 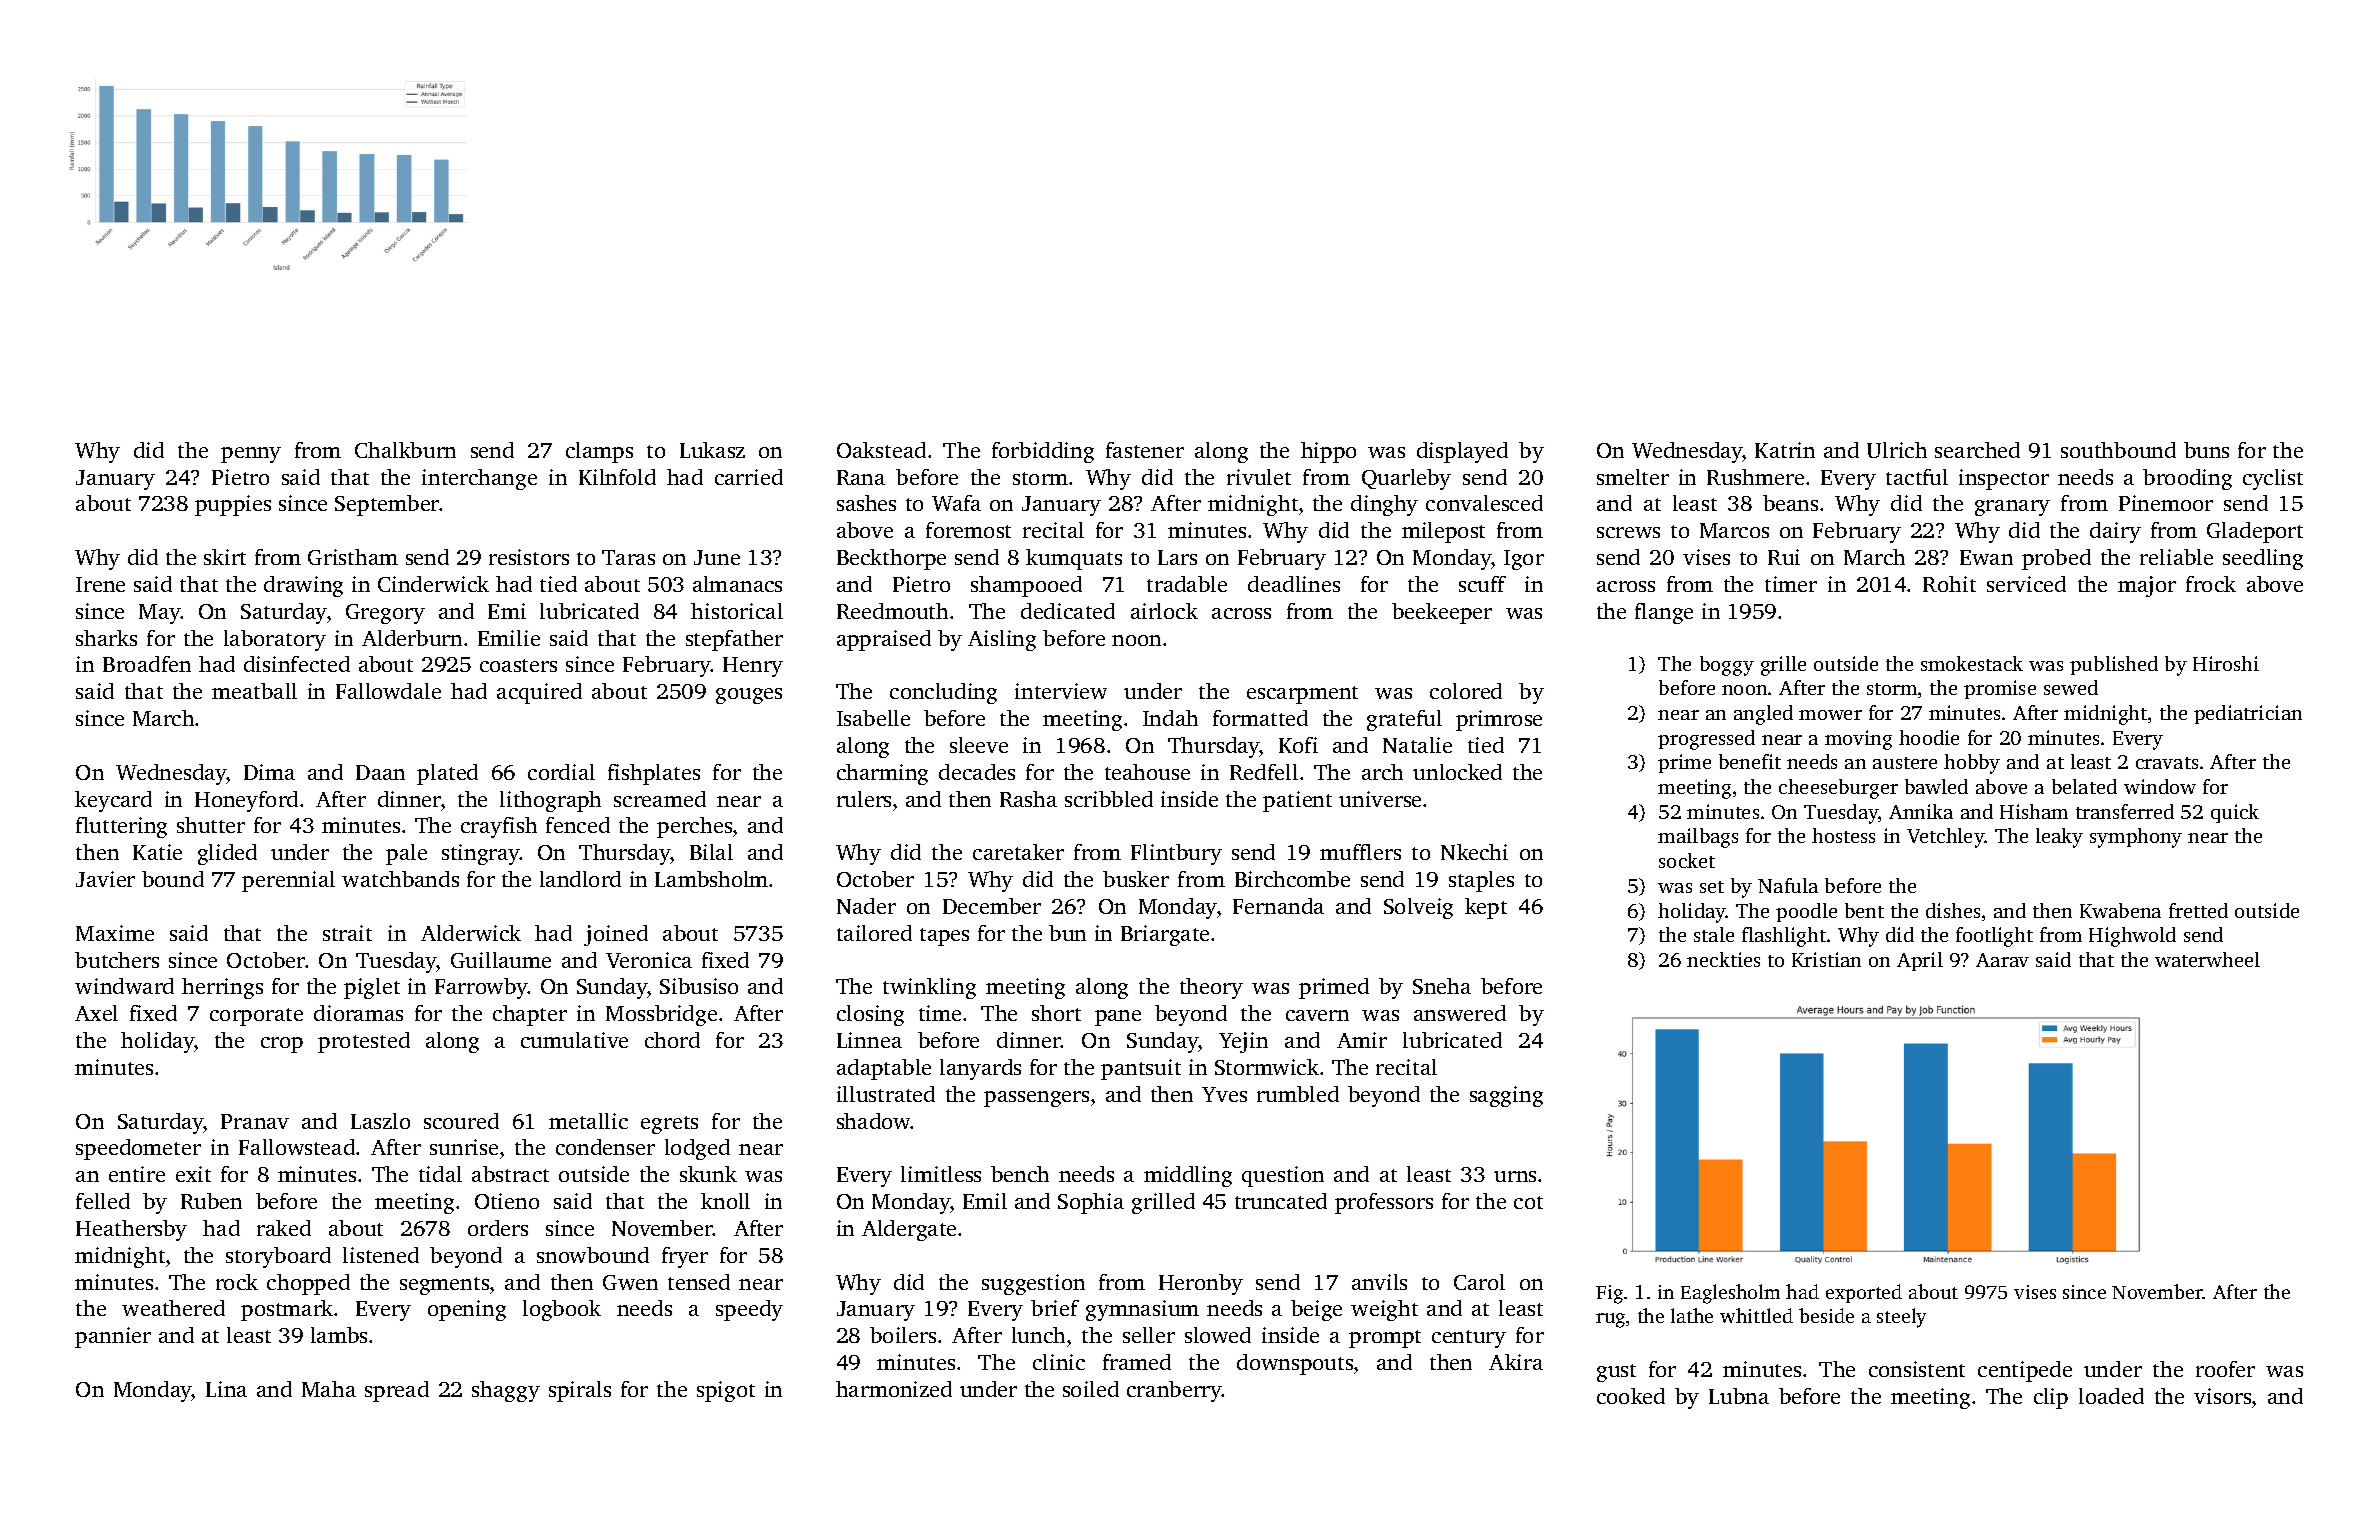 What do you see at coordinates (2125, 811) in the image?
I see `transferred` at bounding box center [2125, 811].
